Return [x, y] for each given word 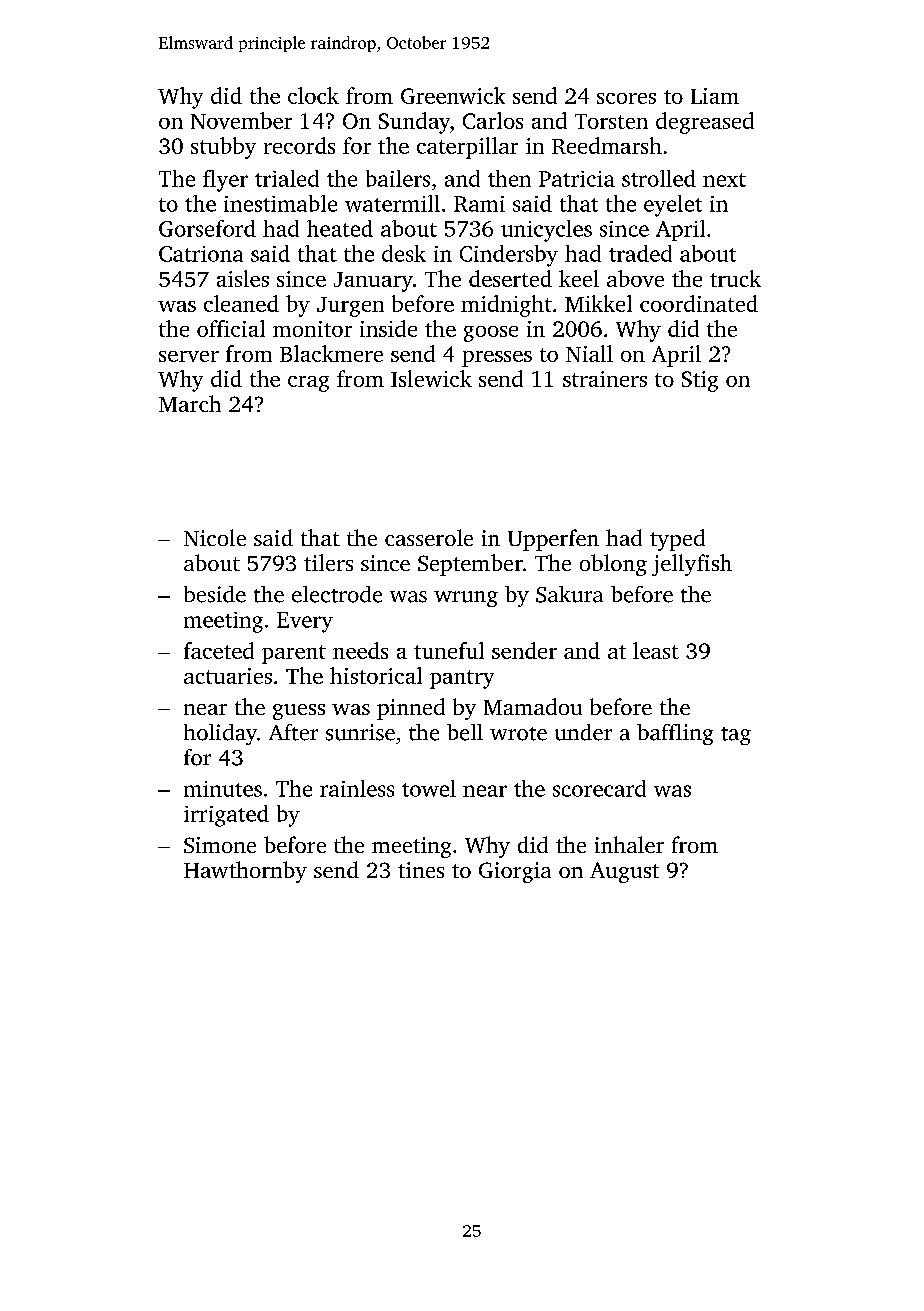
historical [376, 675]
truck [735, 278]
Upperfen [553, 540]
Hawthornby [245, 872]
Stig [700, 381]
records [299, 145]
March [190, 403]
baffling [675, 734]
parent [294, 654]
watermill [392, 203]
